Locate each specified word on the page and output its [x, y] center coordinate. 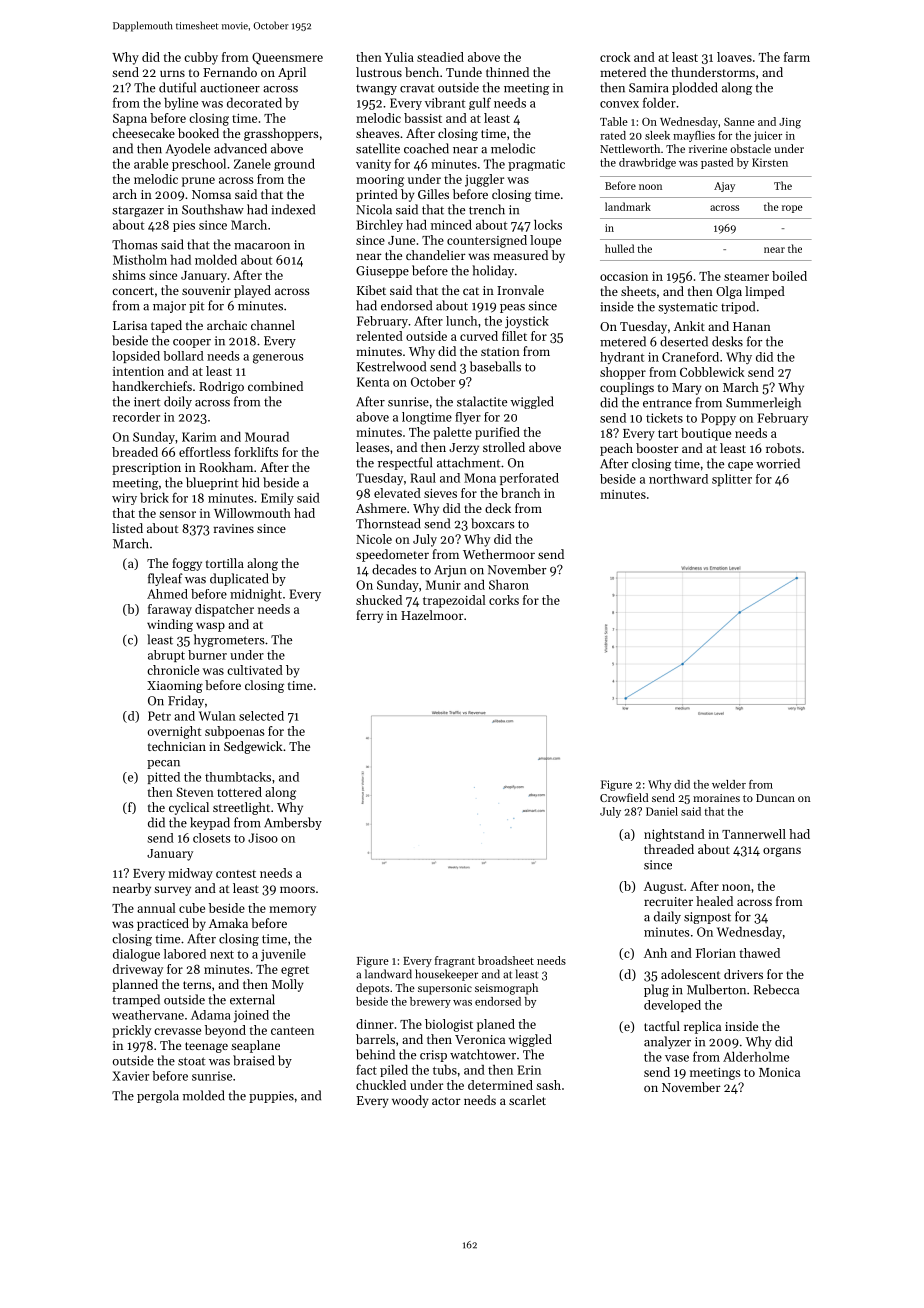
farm [797, 57]
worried [778, 463]
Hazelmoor [432, 615]
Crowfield [624, 797]
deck [498, 508]
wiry [124, 499]
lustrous [379, 72]
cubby [201, 58]
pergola [158, 1096]
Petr [159, 716]
